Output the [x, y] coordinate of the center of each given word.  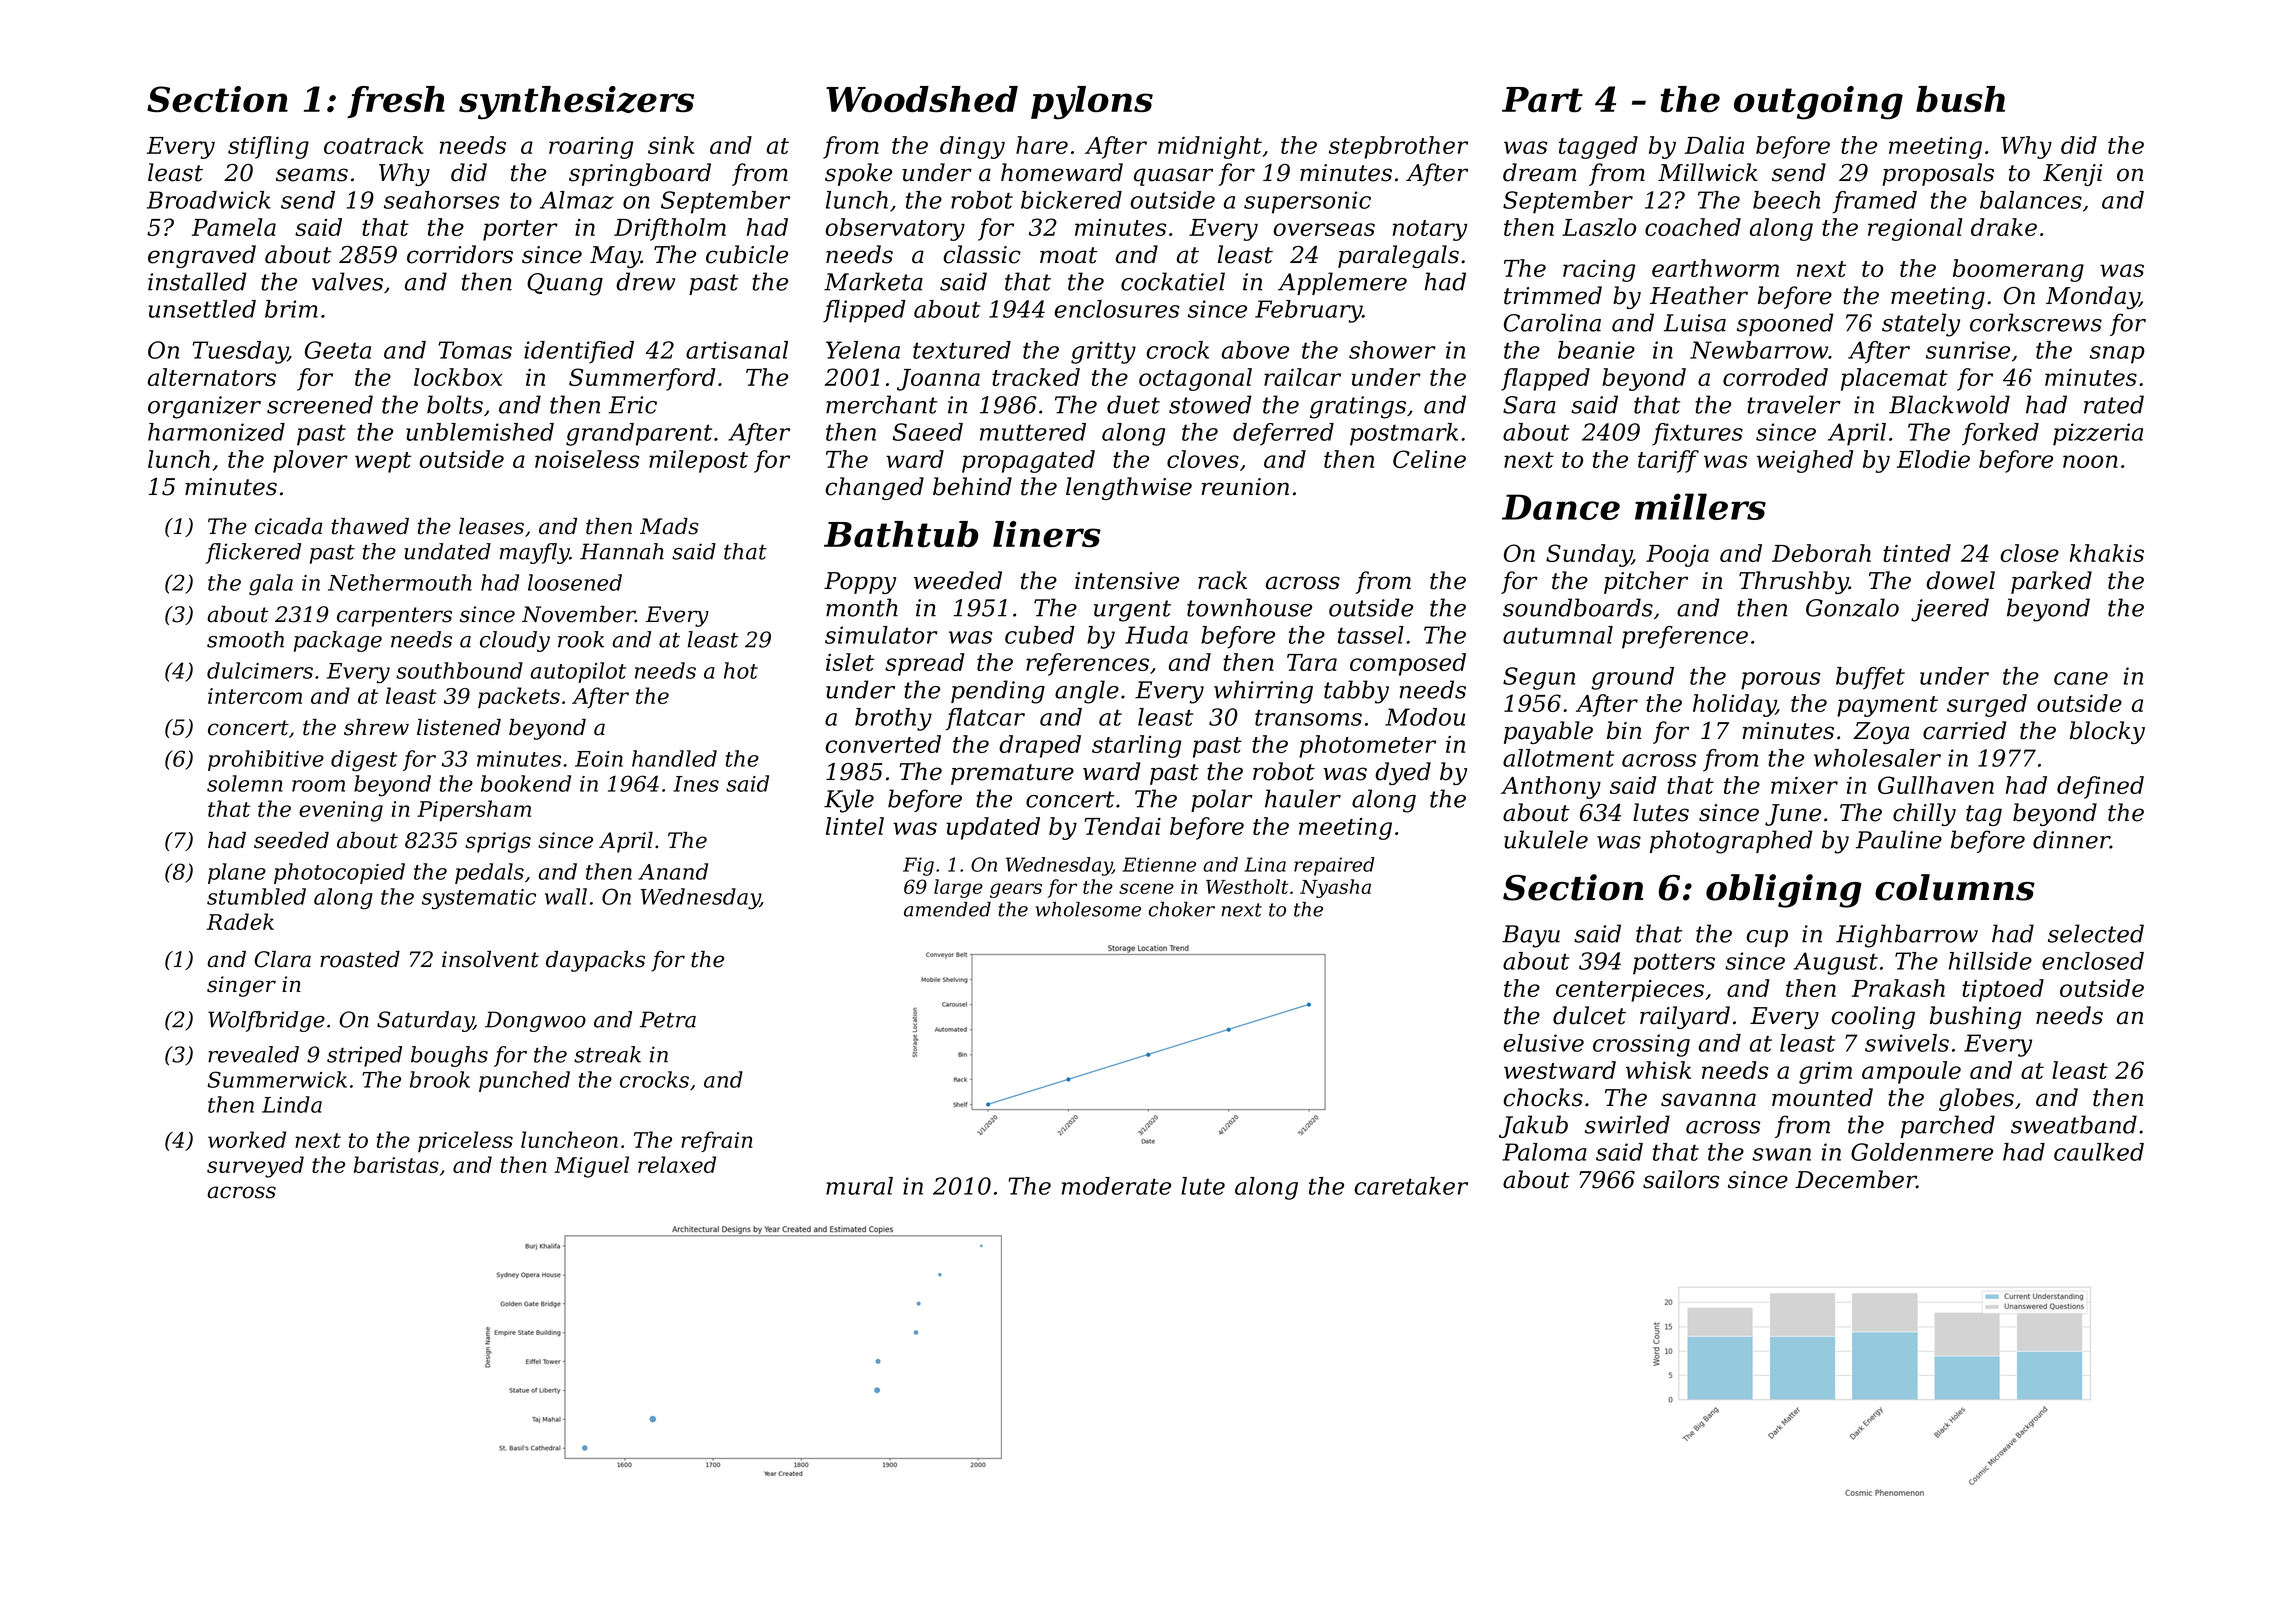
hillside [1990, 961]
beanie [1596, 350]
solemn [245, 783]
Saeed [928, 432]
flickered [253, 553]
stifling [268, 147]
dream [1539, 172]
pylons [1092, 103]
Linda [292, 1104]
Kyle [849, 801]
